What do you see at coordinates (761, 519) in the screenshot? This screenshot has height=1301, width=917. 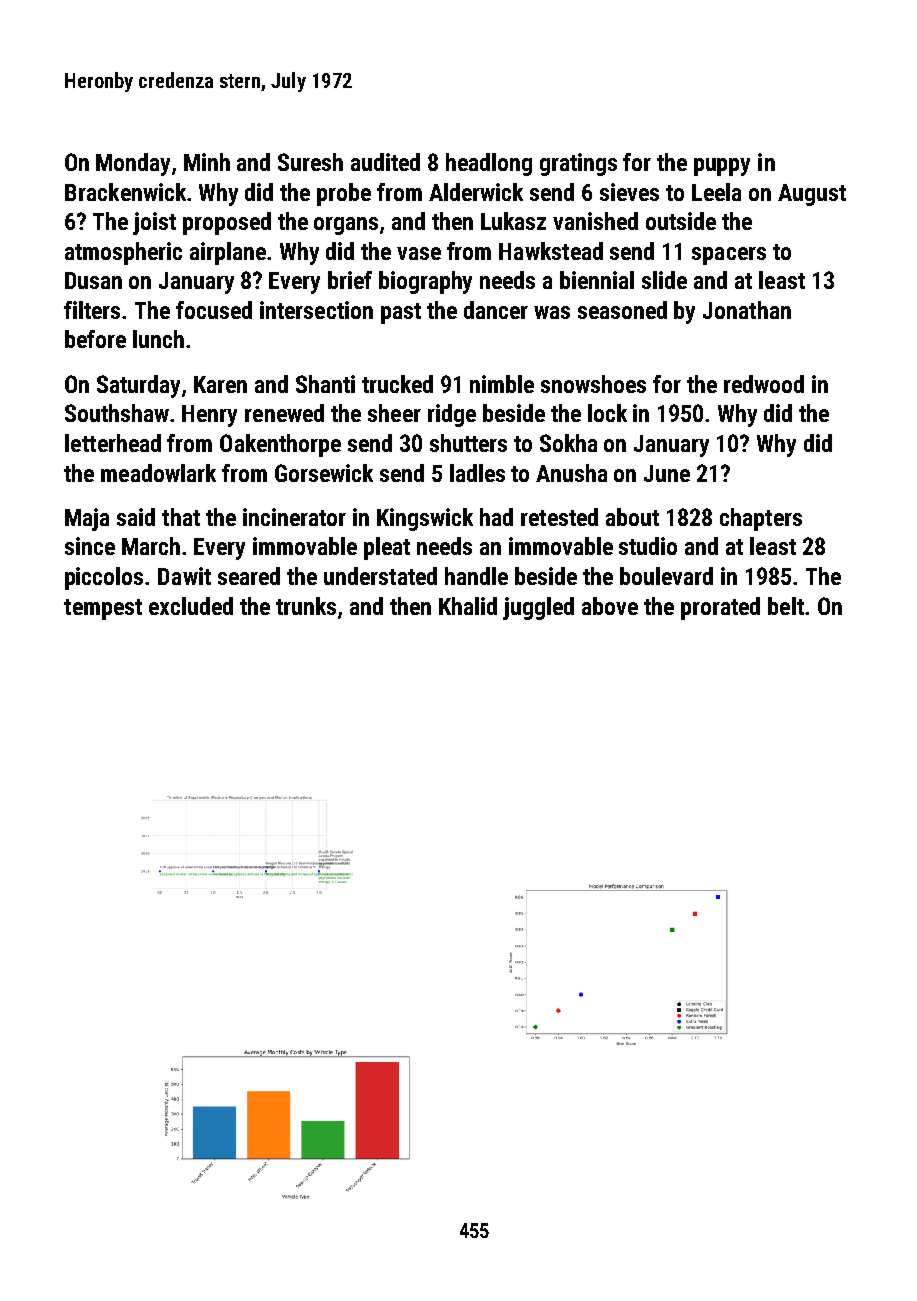 I see `chapters` at bounding box center [761, 519].
